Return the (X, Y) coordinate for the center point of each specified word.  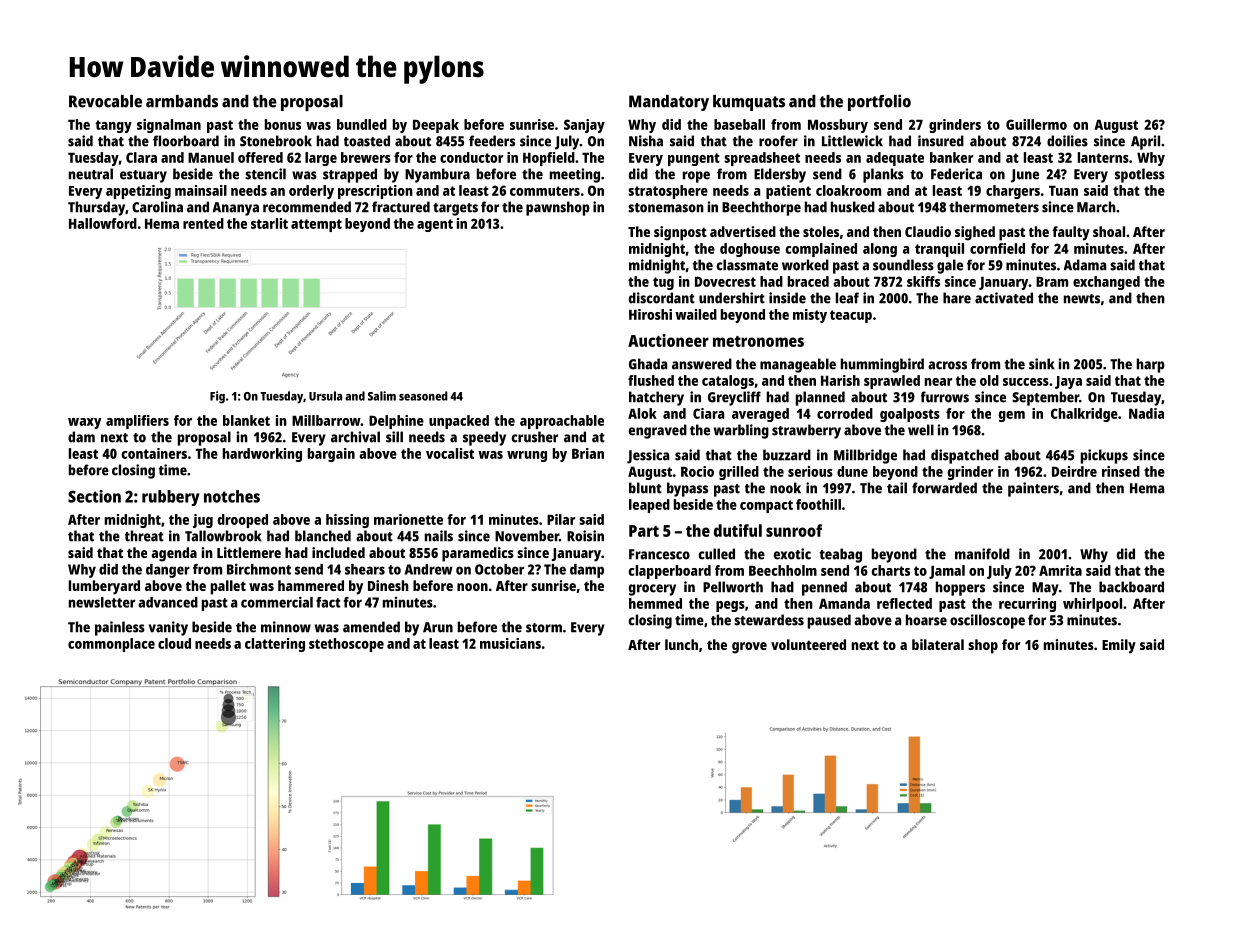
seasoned (423, 396)
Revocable (105, 101)
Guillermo (1036, 124)
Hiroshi (650, 314)
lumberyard (104, 587)
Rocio (697, 471)
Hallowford (103, 223)
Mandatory (669, 103)
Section (94, 496)
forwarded (944, 488)
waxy (84, 423)
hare (957, 298)
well (921, 430)
